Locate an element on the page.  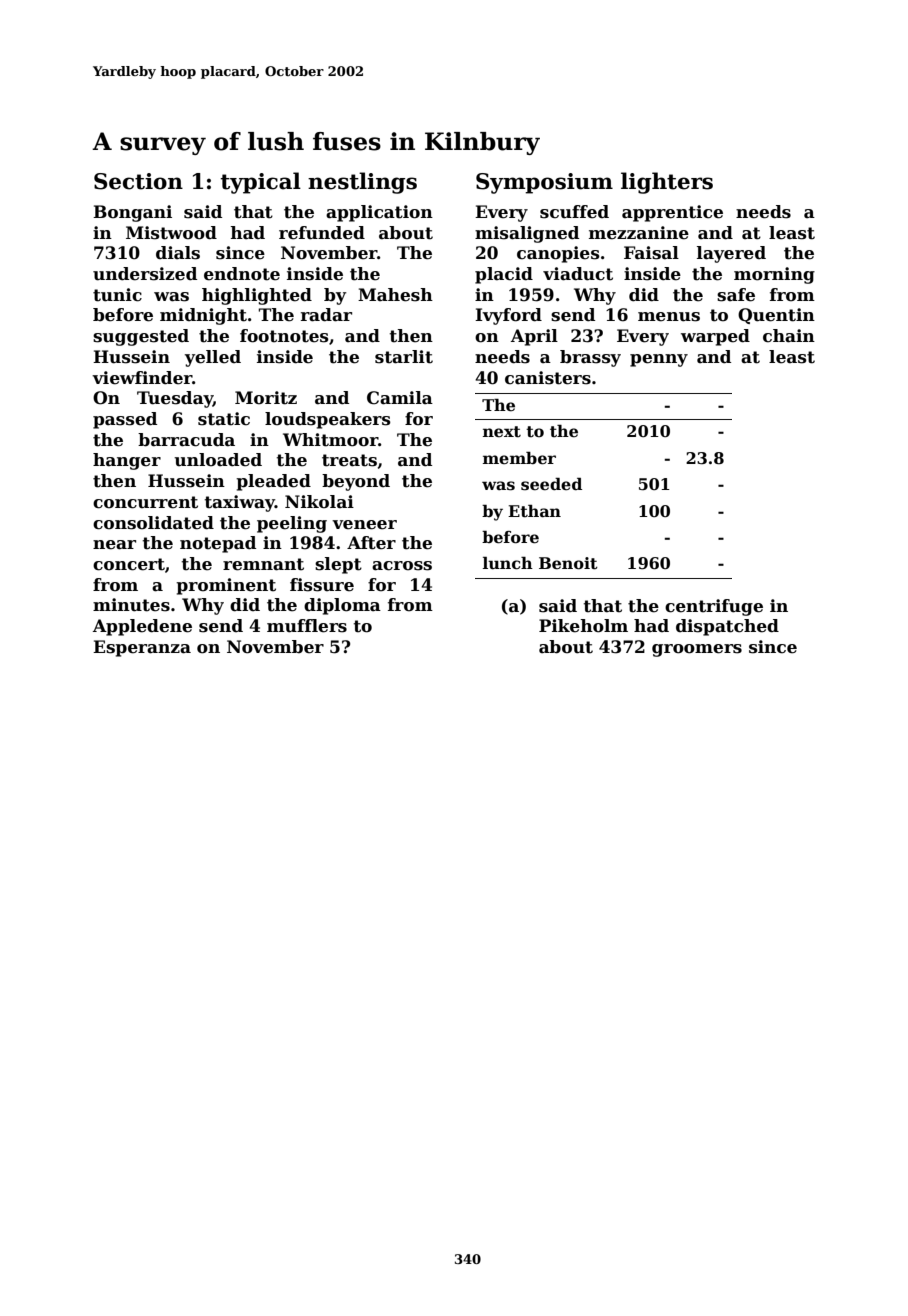
Ethan is located at coordinates (534, 511).
